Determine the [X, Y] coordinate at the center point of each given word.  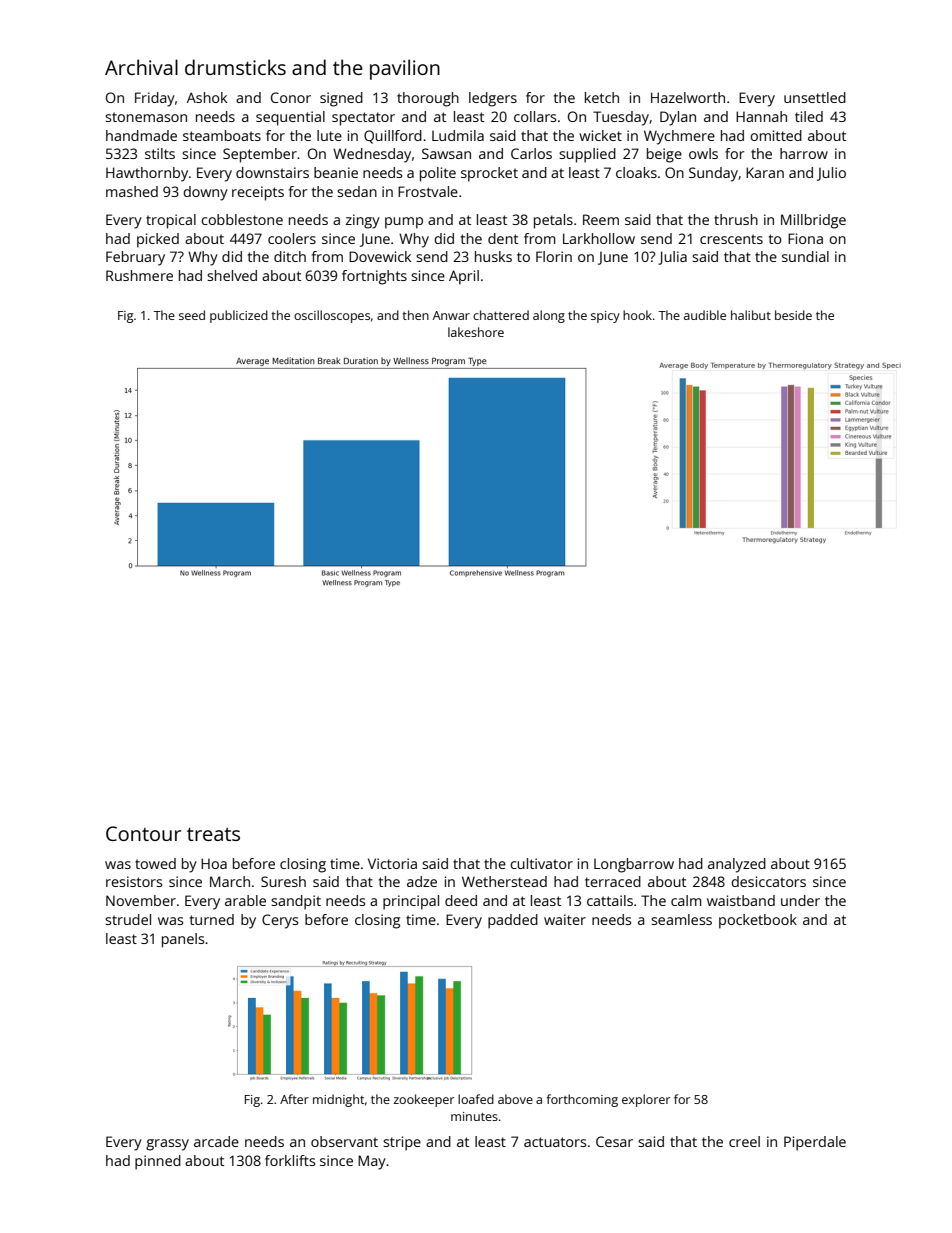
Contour [143, 833]
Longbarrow [634, 865]
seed [192, 315]
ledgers [493, 99]
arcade [216, 1141]
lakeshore [476, 332]
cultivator [541, 863]
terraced [613, 881]
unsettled [815, 97]
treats [213, 834]
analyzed [737, 865]
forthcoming [582, 1100]
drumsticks [235, 67]
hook [637, 315]
